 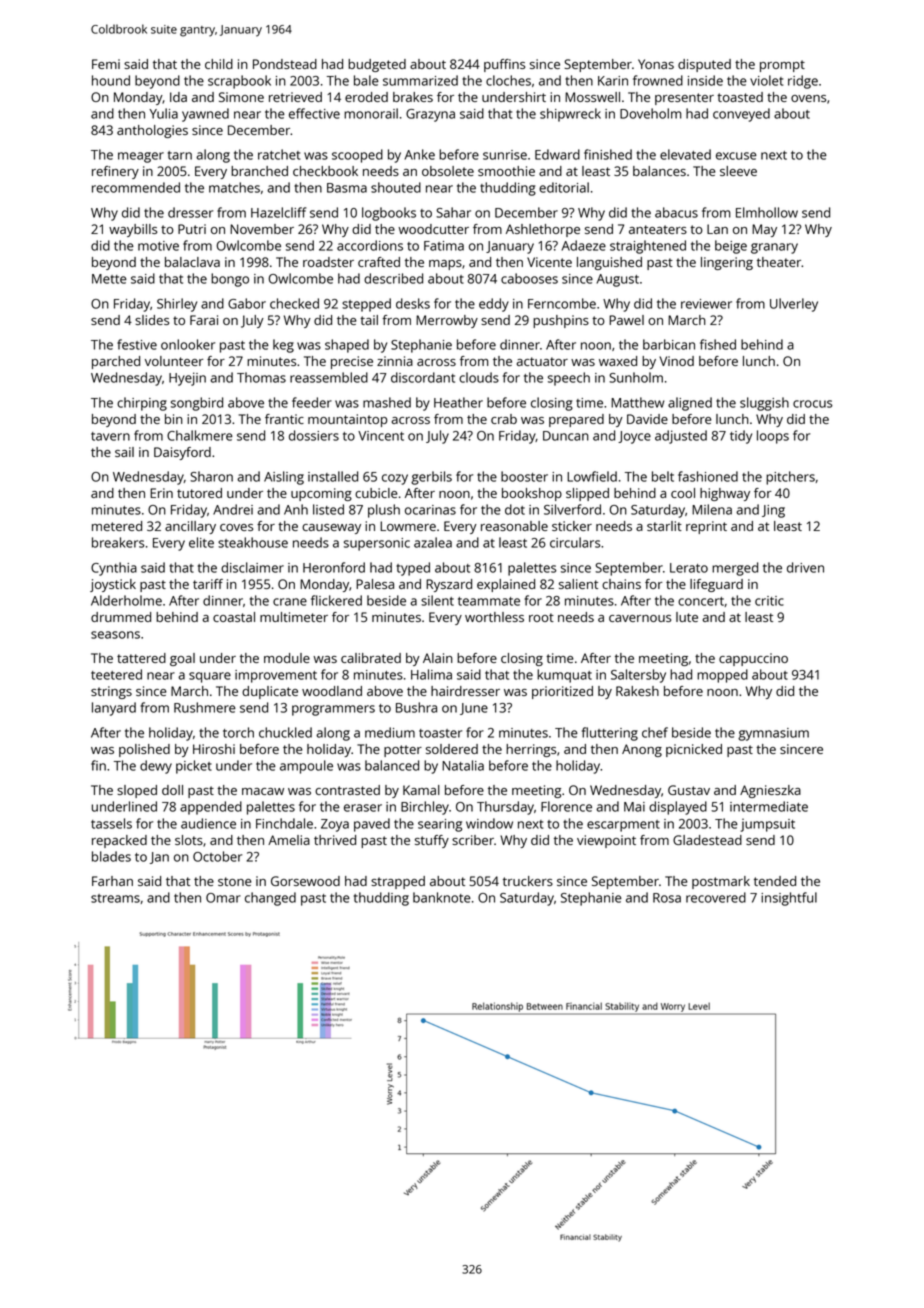 I want to click on metered, so click(x=117, y=526).
